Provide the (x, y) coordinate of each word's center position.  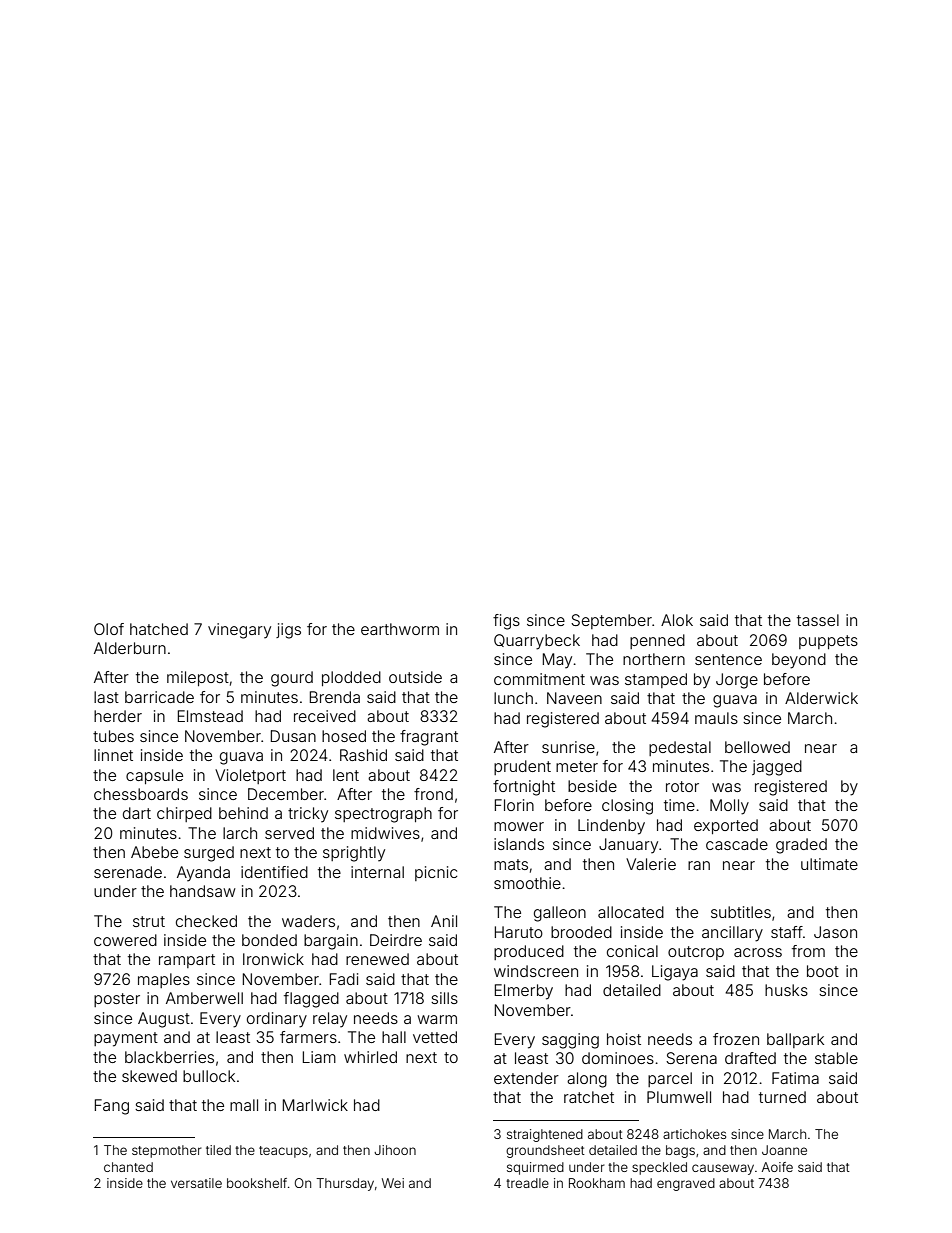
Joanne (784, 1150)
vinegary (239, 631)
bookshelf (257, 1183)
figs (506, 622)
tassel (818, 620)
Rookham (597, 1183)
